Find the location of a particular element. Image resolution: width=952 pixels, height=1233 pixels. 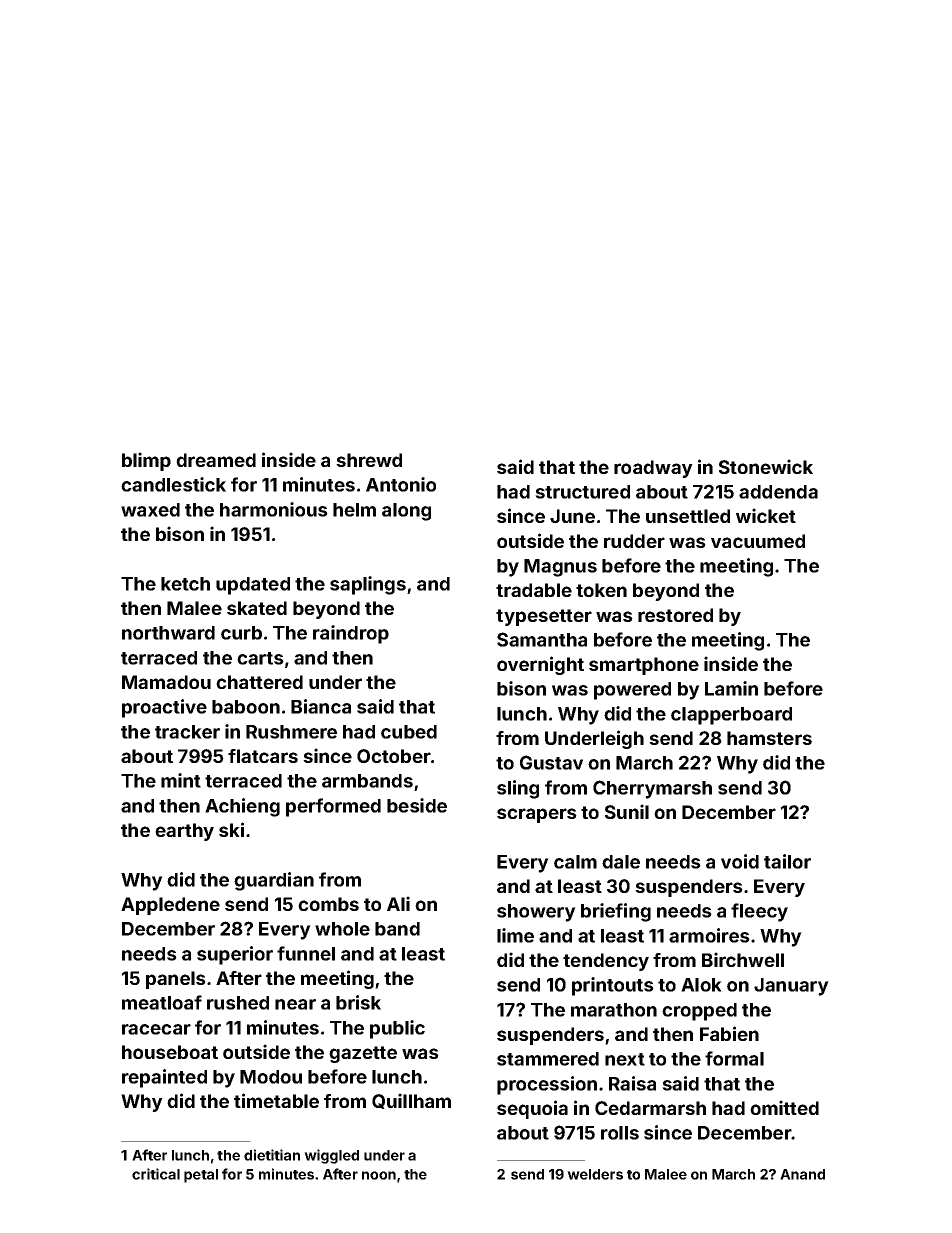

Stonewick is located at coordinates (766, 466).
